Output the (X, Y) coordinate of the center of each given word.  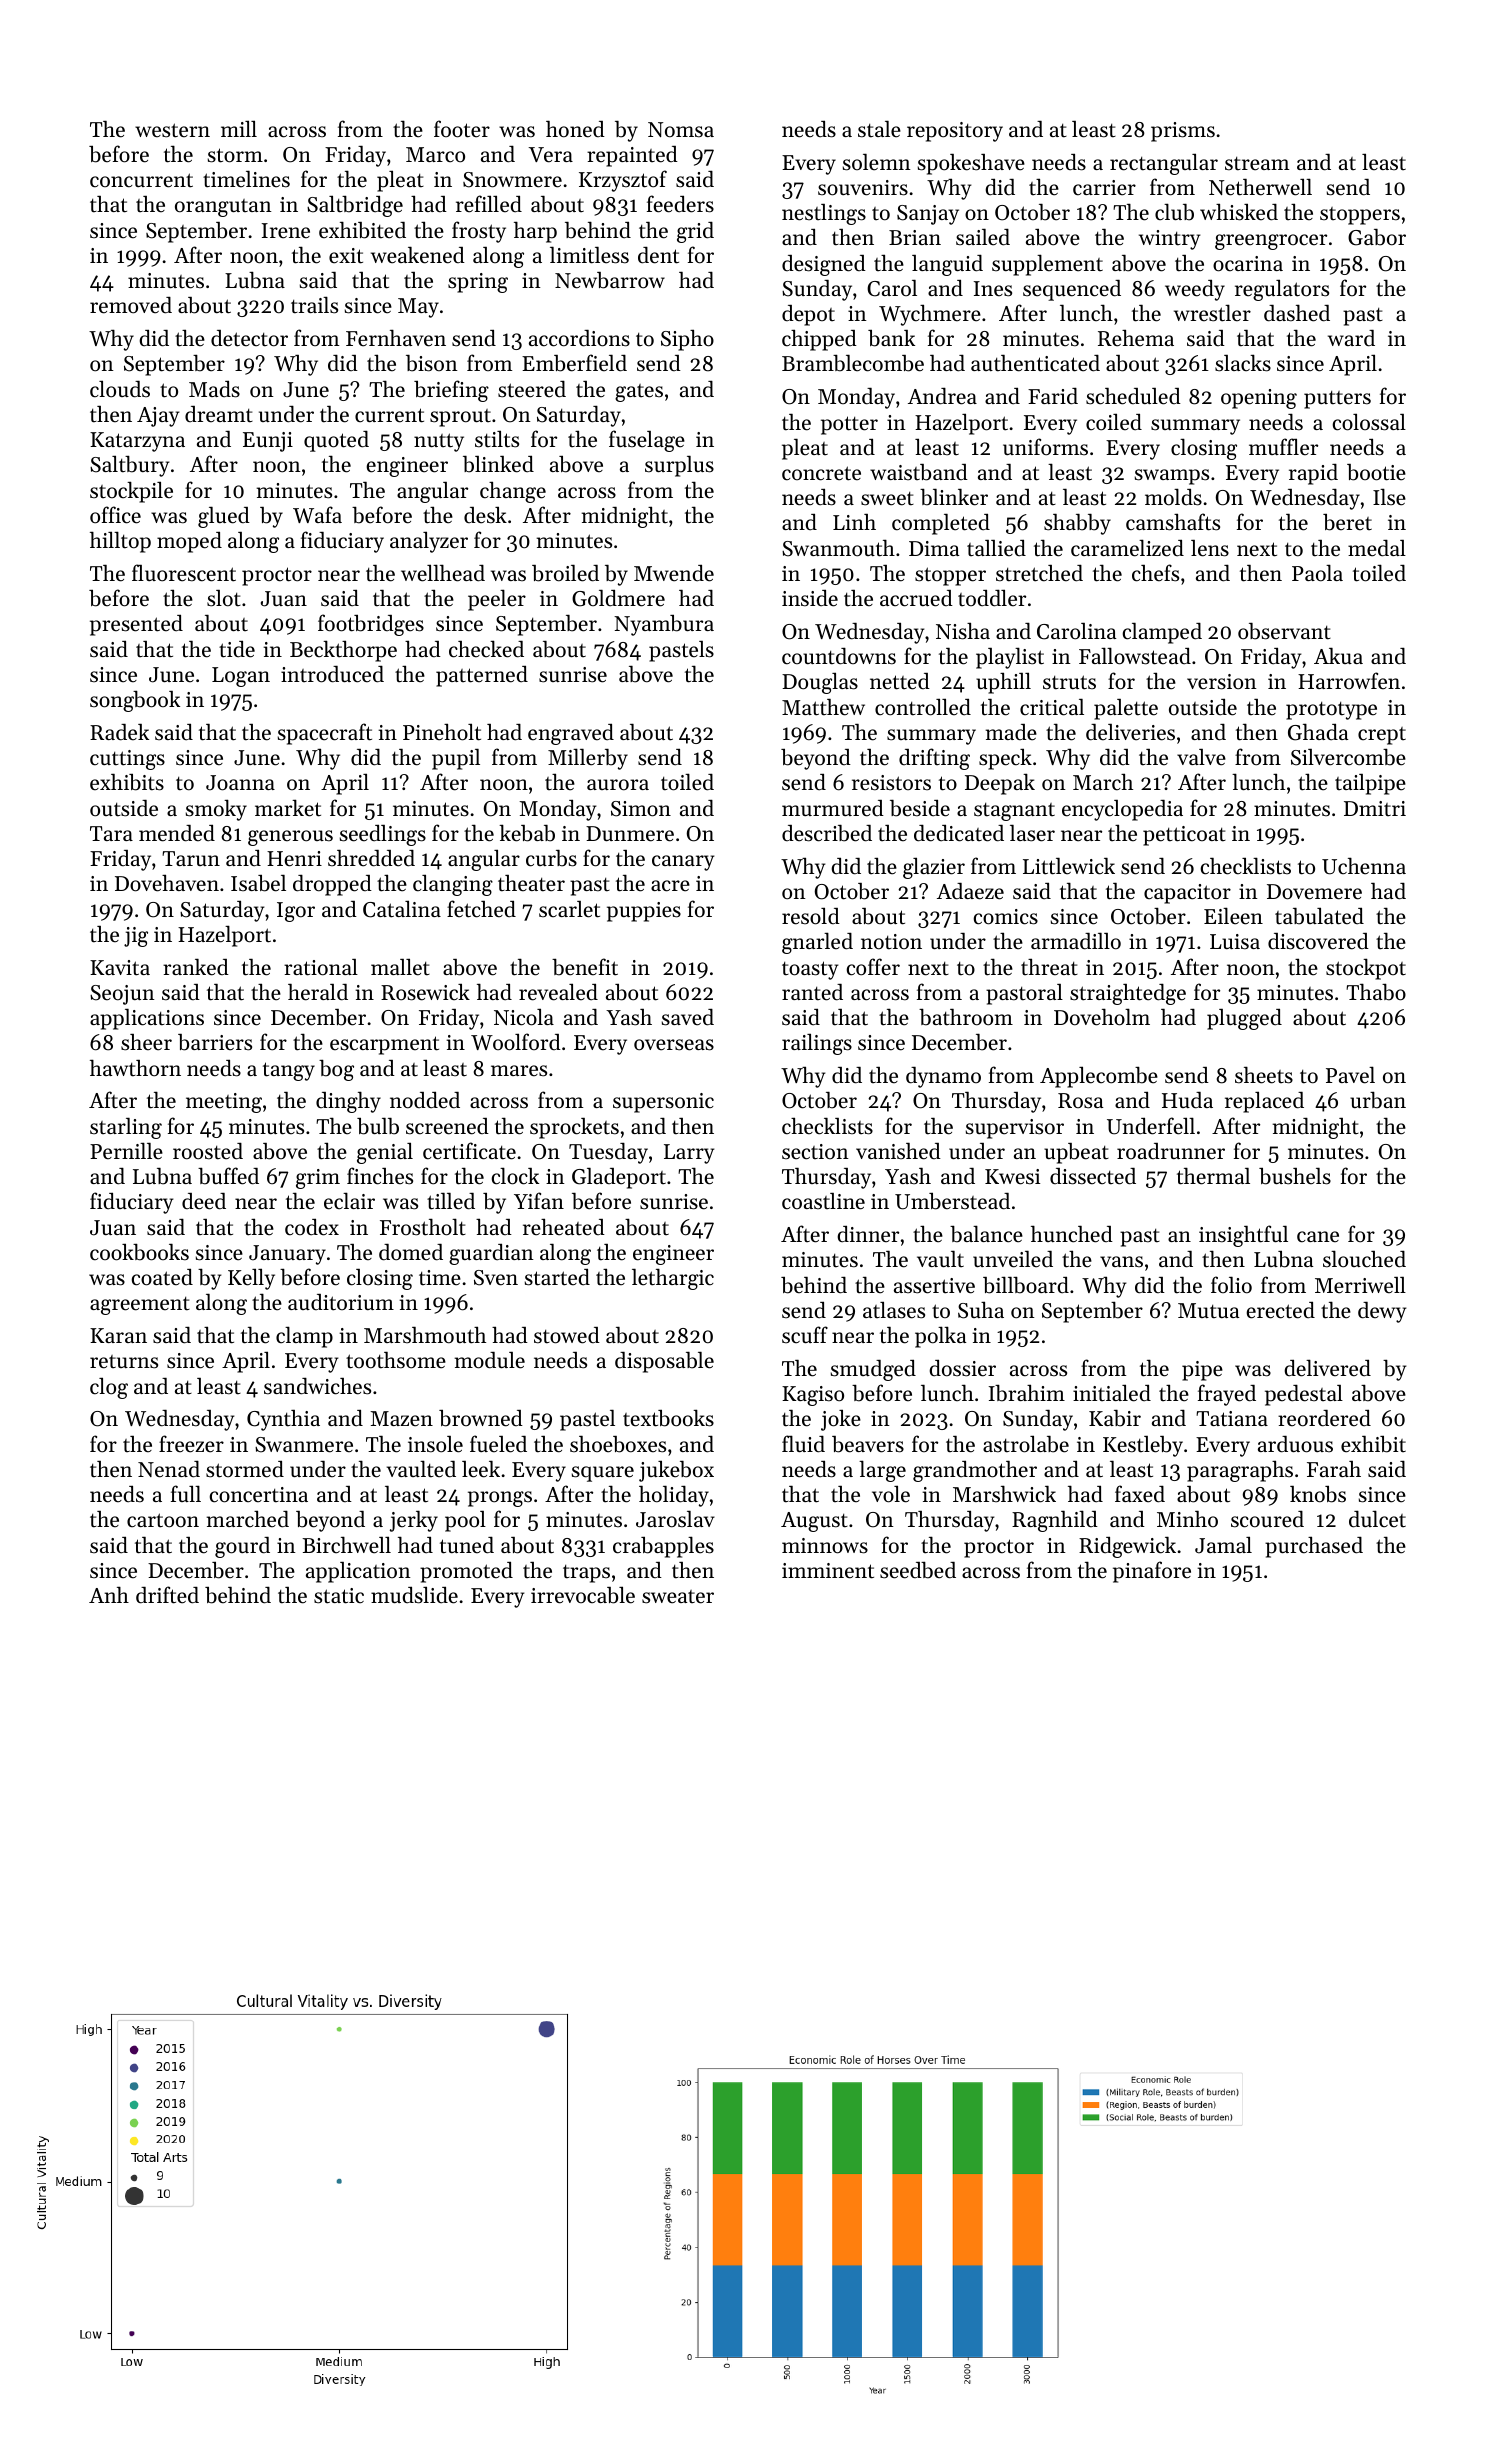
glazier (934, 868)
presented (136, 625)
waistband (919, 472)
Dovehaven (167, 883)
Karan (118, 1335)
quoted (336, 441)
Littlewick (1069, 866)
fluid (803, 1444)
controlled (923, 707)
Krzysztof (623, 181)
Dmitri (1375, 809)
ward (1351, 338)
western (172, 130)
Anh (109, 1594)
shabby (1077, 524)
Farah (1334, 1469)
